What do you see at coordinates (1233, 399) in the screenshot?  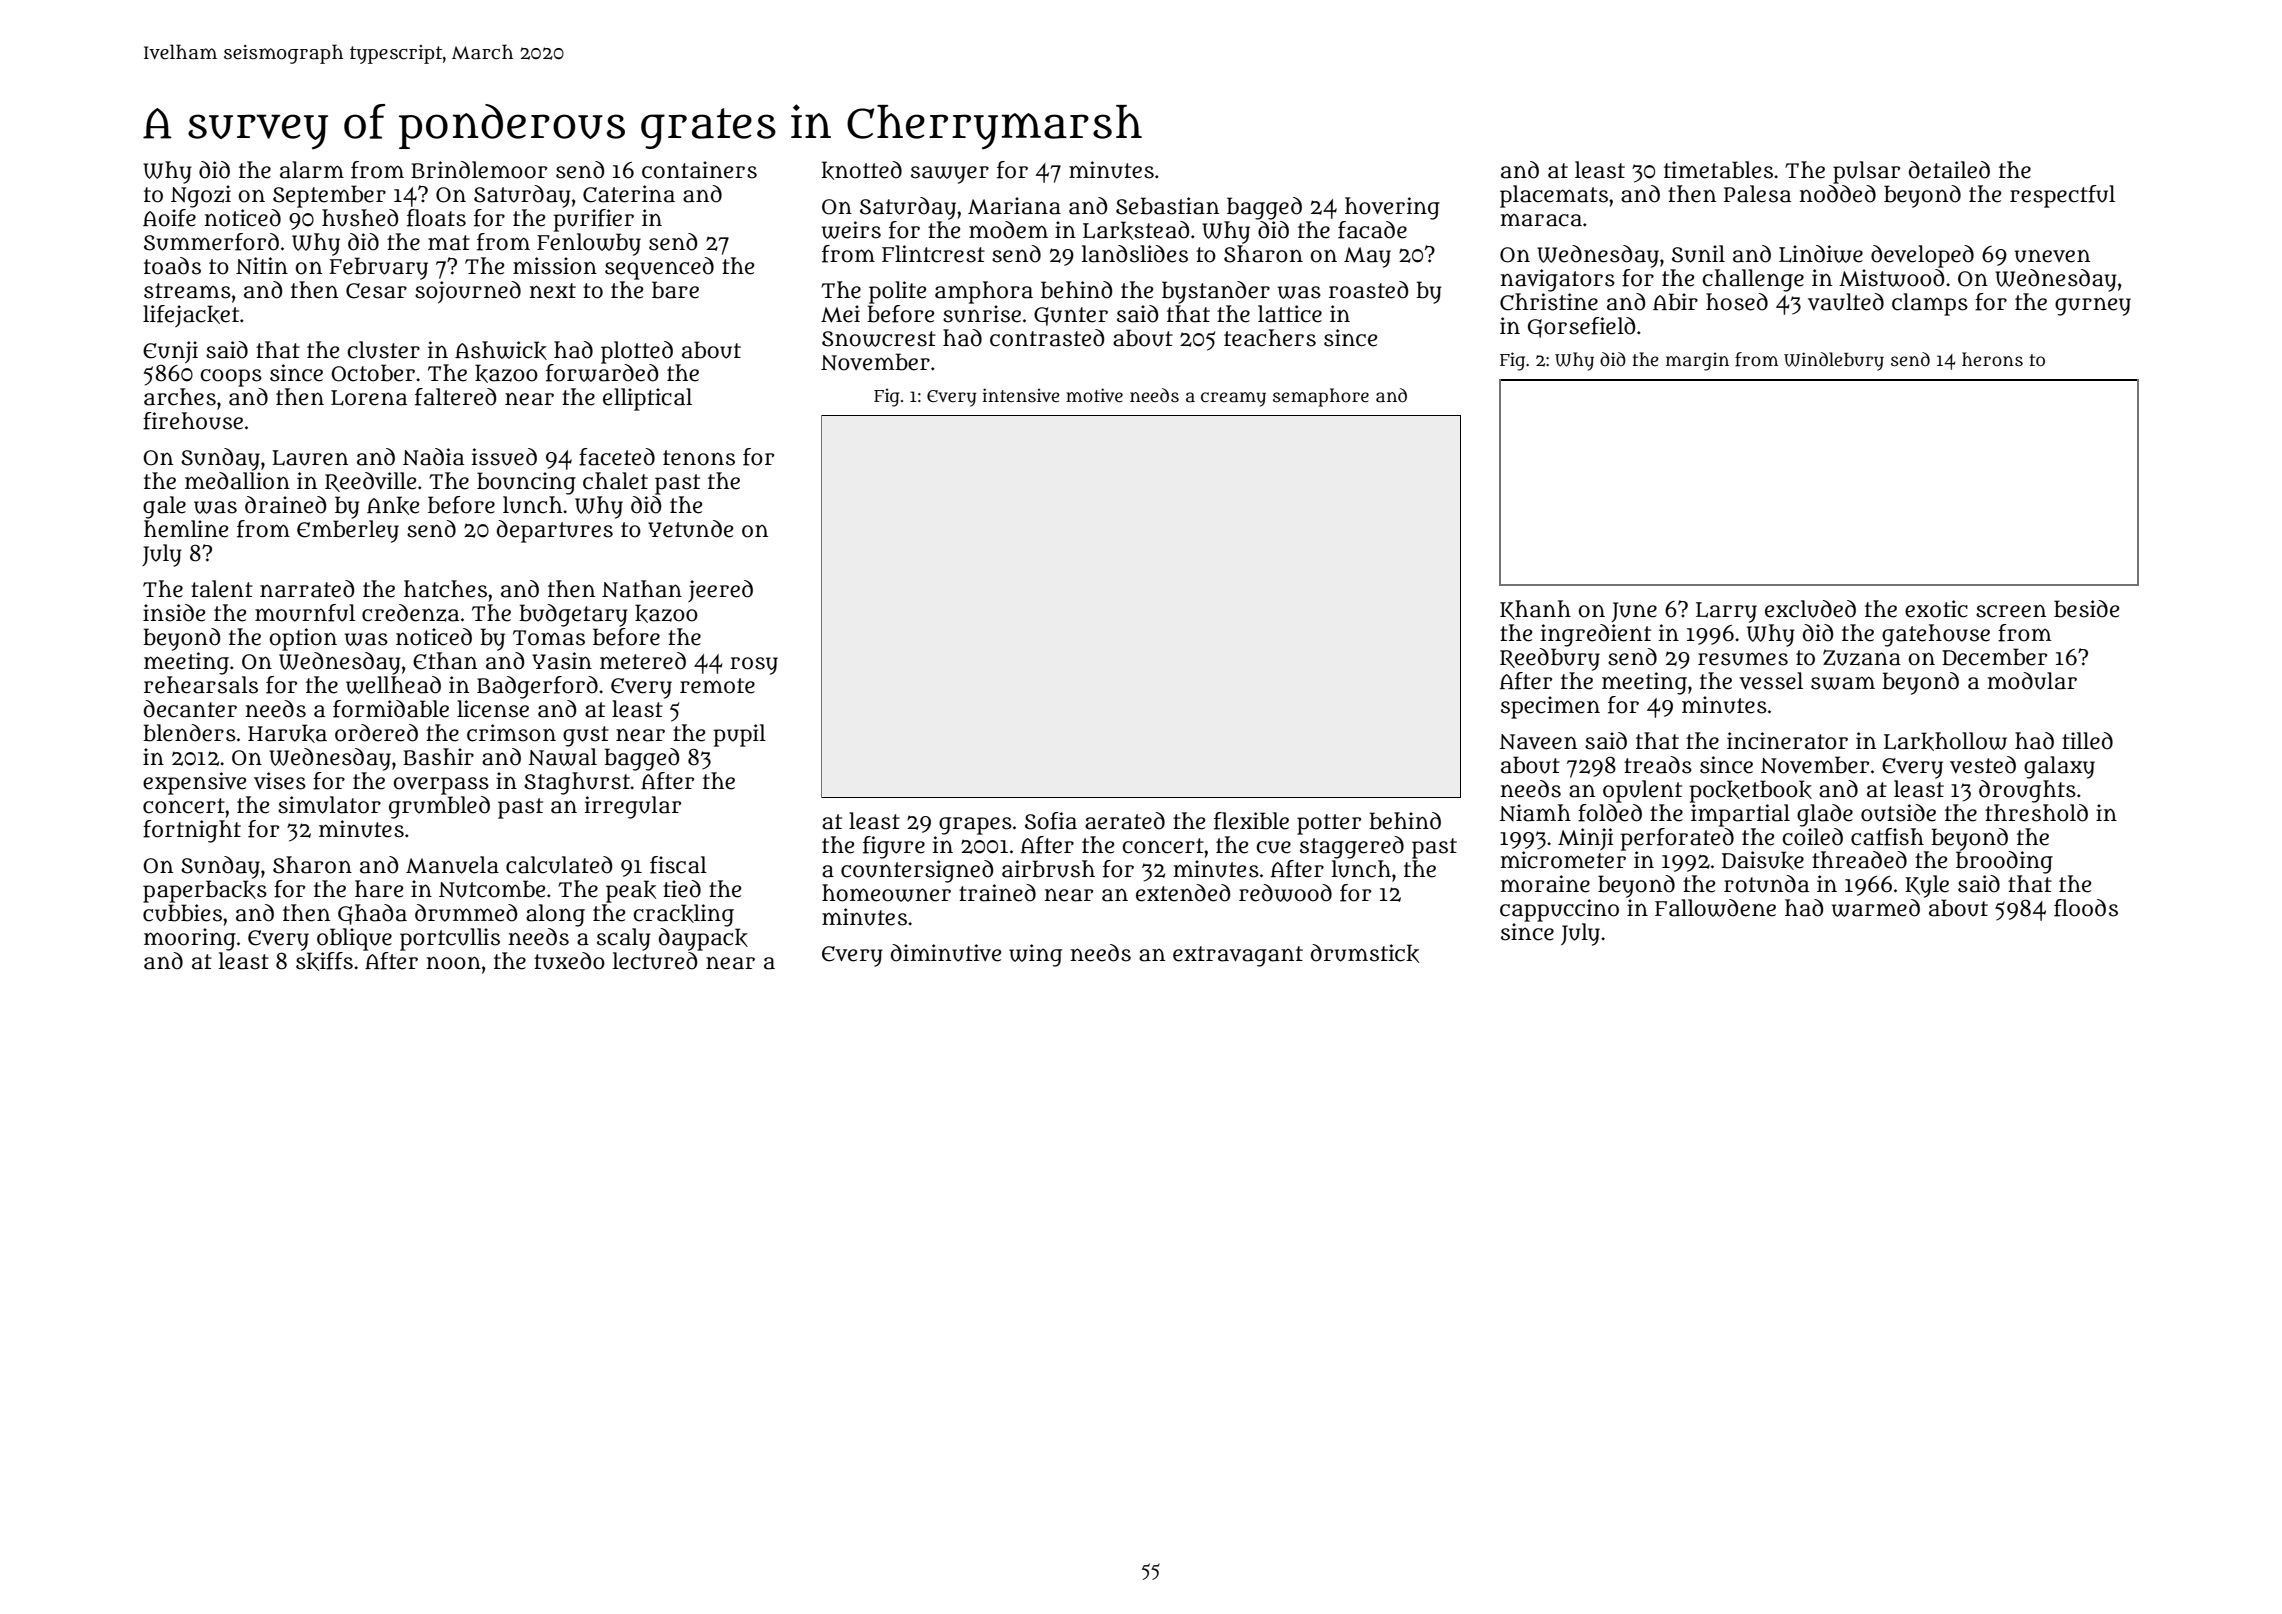 I see `creamy` at bounding box center [1233, 399].
